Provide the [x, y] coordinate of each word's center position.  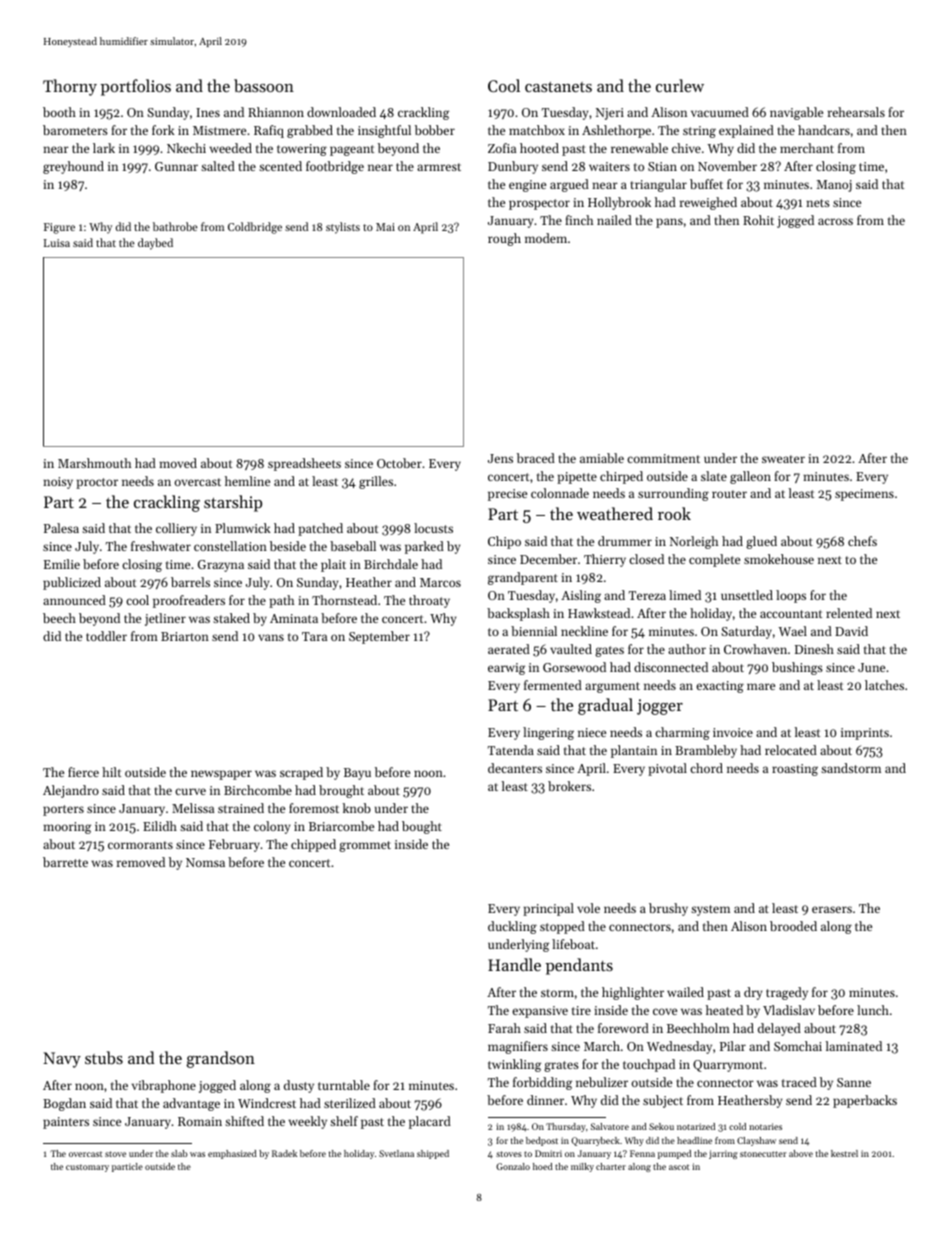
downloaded [341, 112]
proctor [97, 483]
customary [87, 1168]
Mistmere [219, 130]
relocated [791, 750]
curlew [680, 85]
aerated [509, 649]
